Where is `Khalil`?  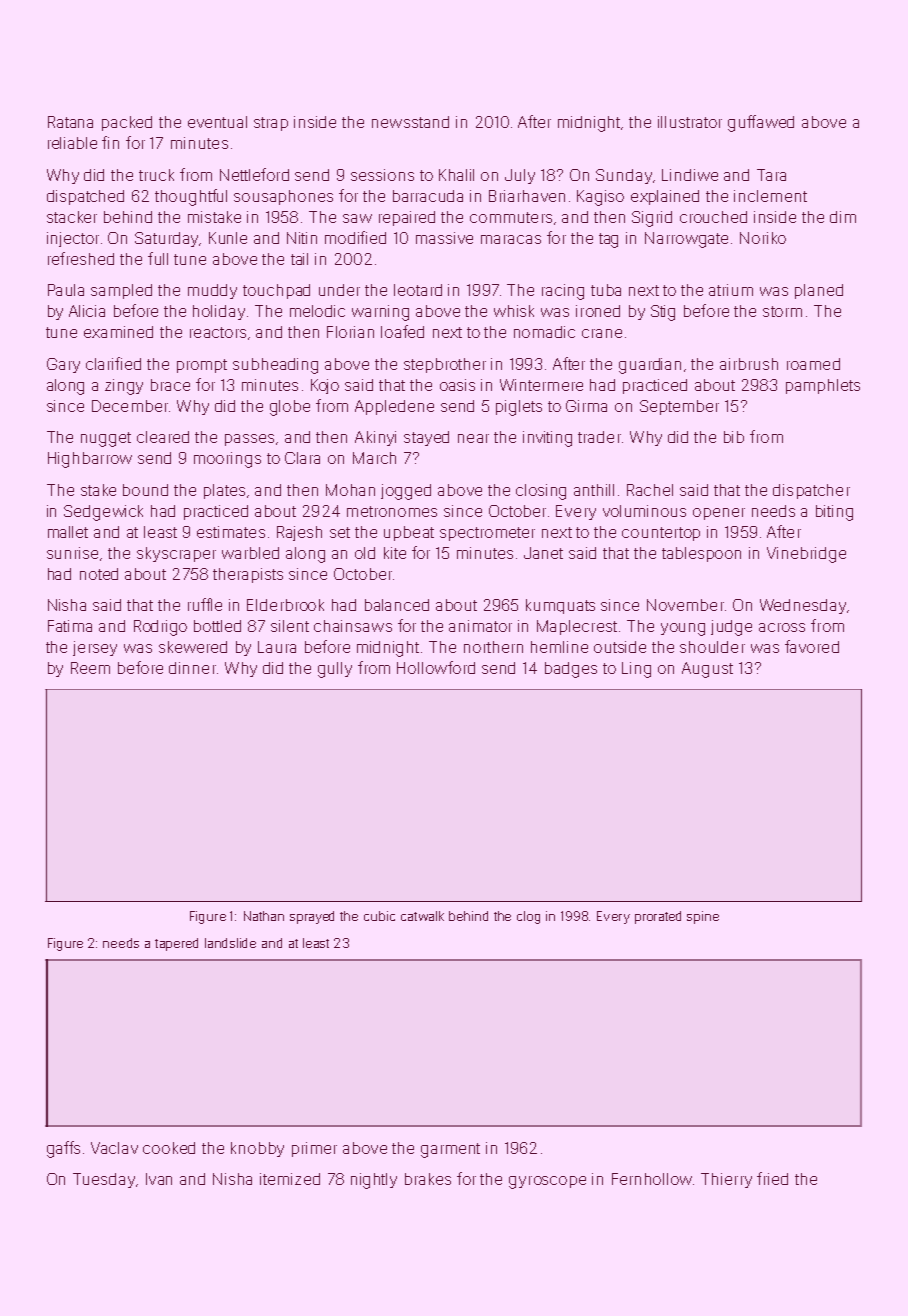 Khalil is located at coordinates (456, 175).
